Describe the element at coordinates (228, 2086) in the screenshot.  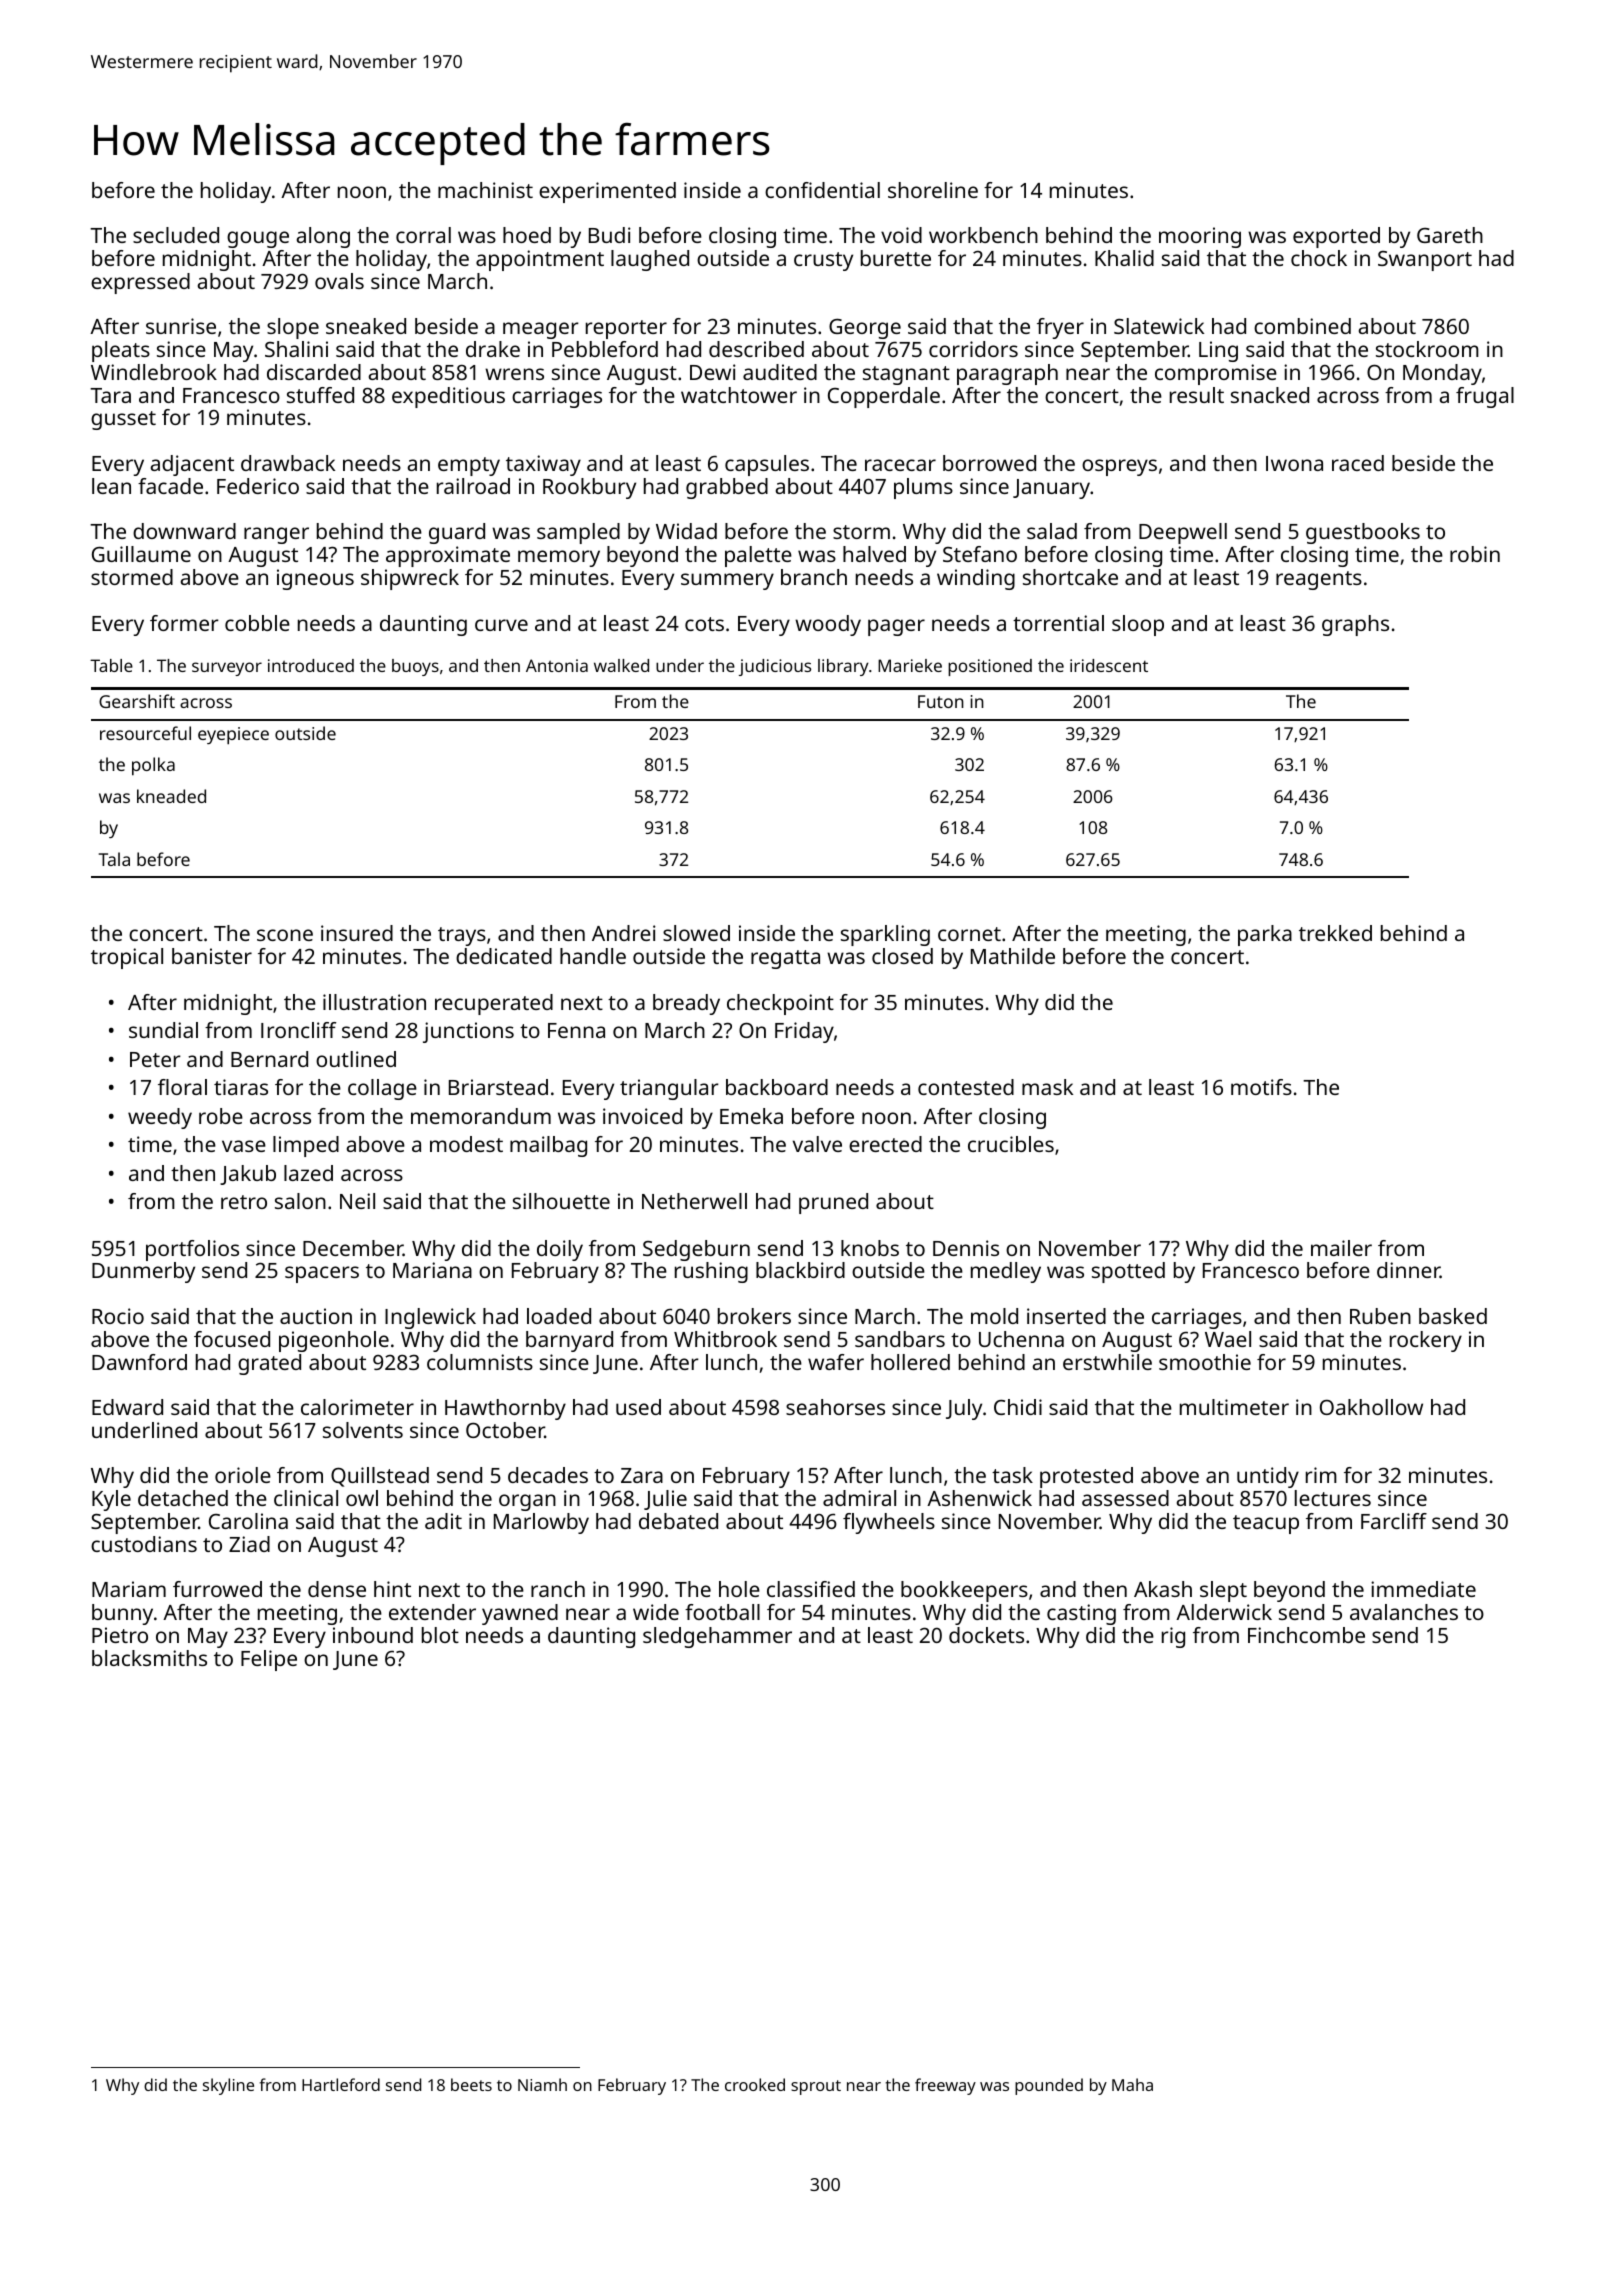
I see `skyline` at that location.
